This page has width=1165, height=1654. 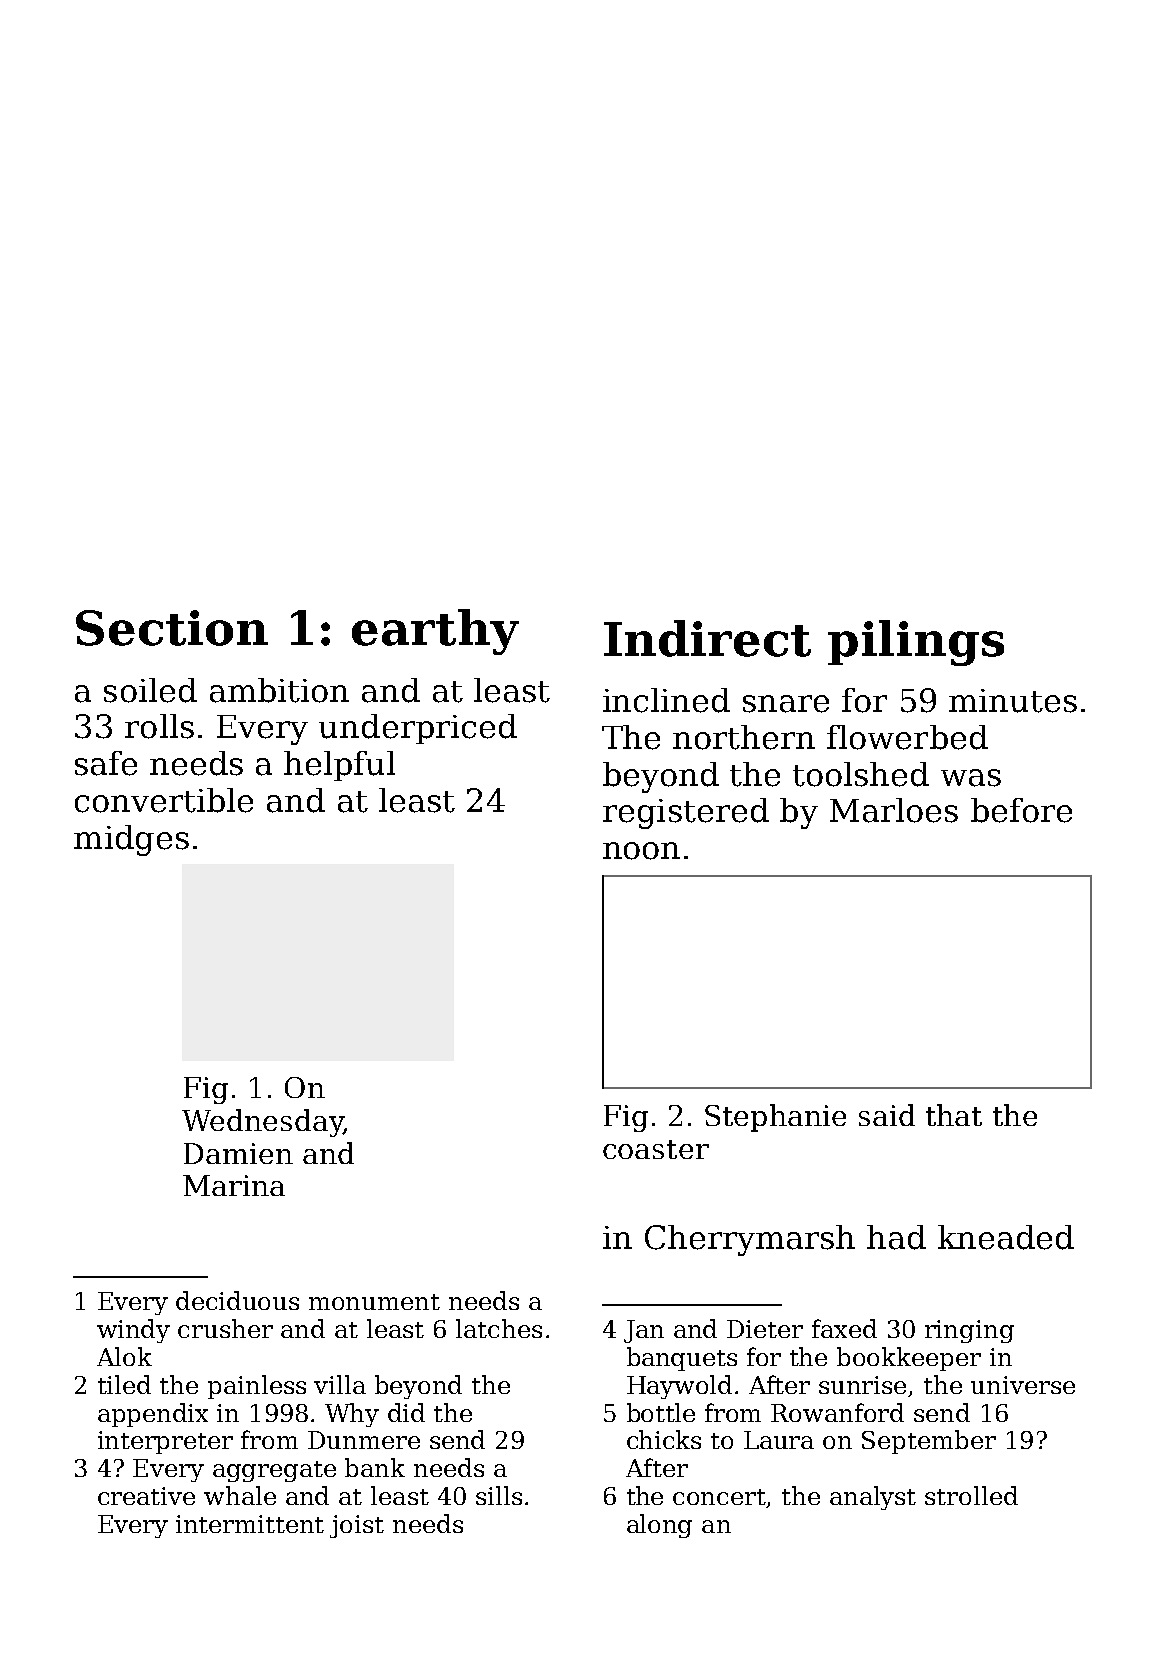 I want to click on Wednesday, so click(x=263, y=1123).
